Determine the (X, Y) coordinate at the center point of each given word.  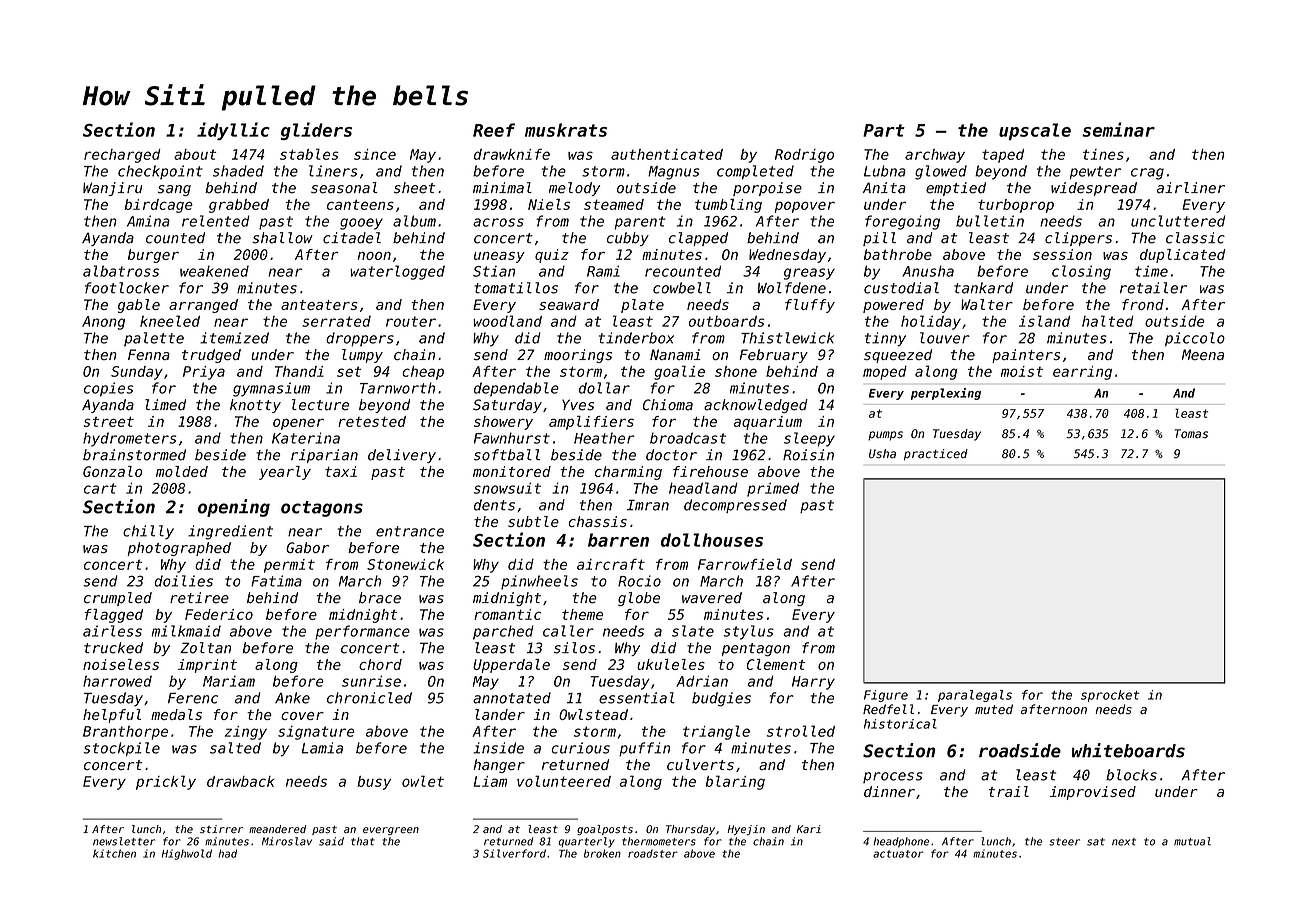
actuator (898, 854)
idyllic (233, 131)
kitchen (114, 853)
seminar (1118, 129)
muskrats (566, 130)
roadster (653, 853)
